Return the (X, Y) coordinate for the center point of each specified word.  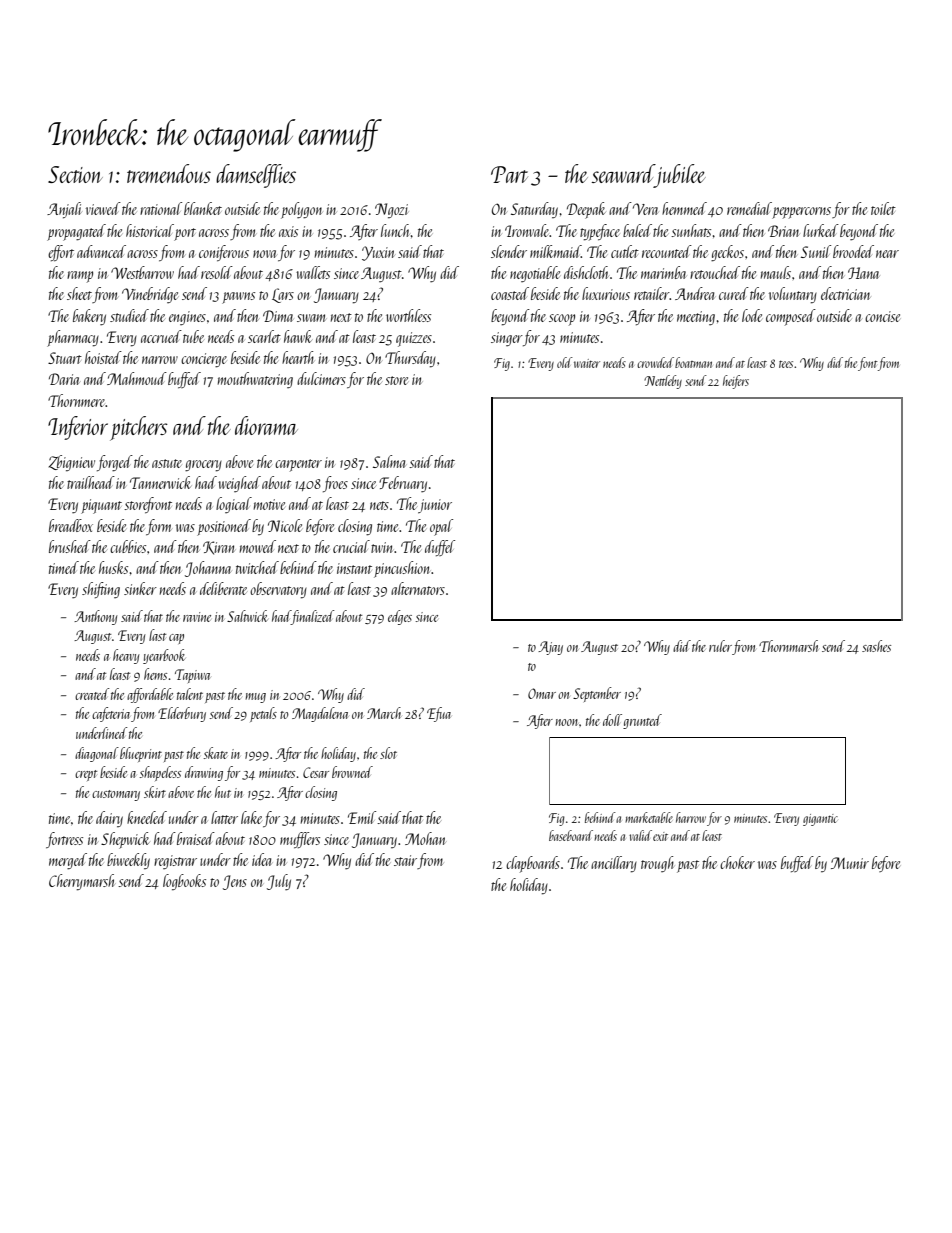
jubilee (680, 176)
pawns (238, 298)
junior (435, 506)
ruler (720, 646)
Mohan (425, 838)
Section (75, 174)
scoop (562, 320)
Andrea (694, 293)
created (92, 694)
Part (509, 174)
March (384, 713)
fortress (64, 840)
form (159, 527)
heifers (736, 382)
